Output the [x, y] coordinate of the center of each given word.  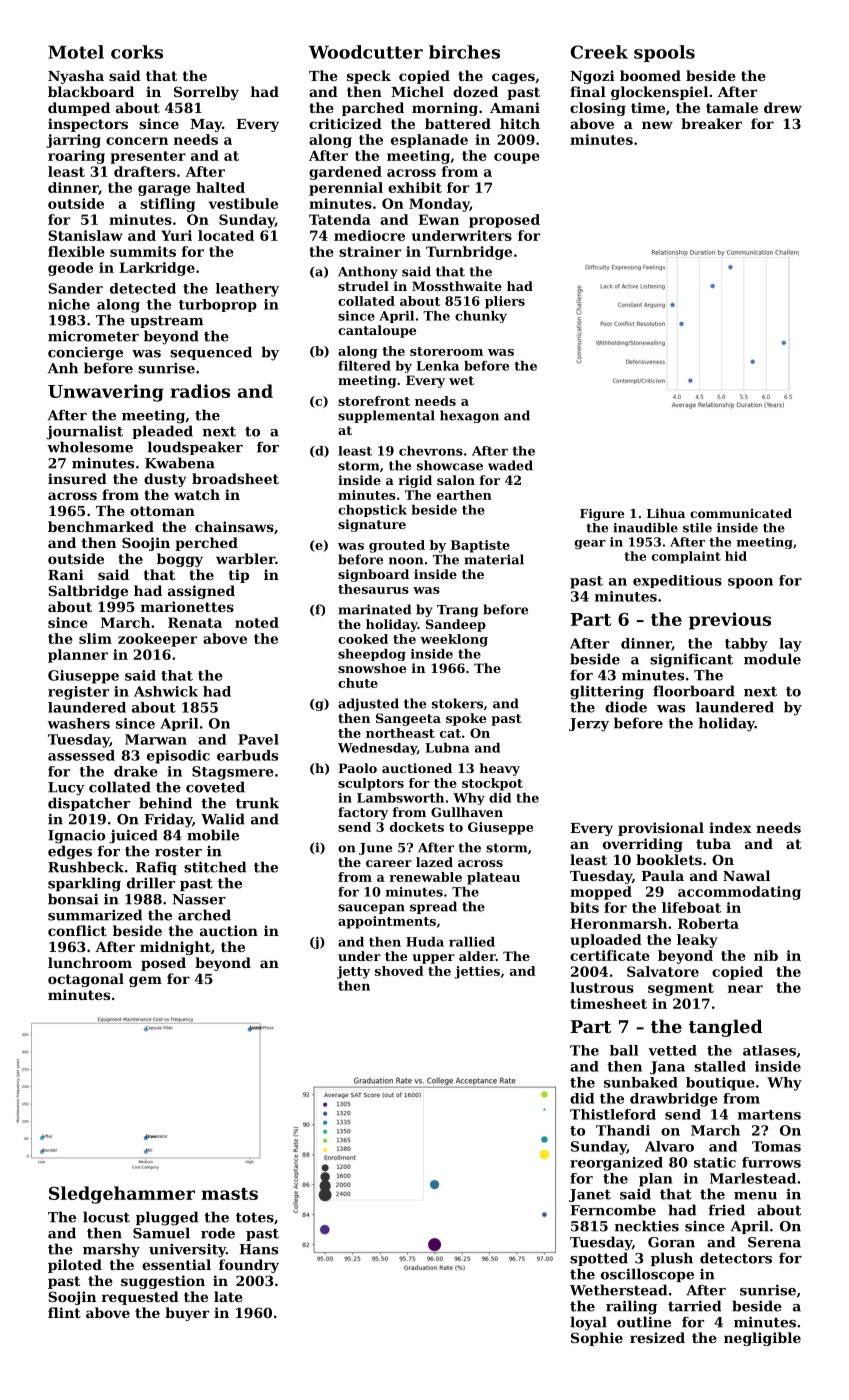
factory [363, 813]
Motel [76, 52]
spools [664, 53]
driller [151, 883]
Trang [457, 611]
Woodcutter [366, 52]
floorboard [694, 691]
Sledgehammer [122, 1195]
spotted [599, 1259]
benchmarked [101, 526]
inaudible [645, 528]
